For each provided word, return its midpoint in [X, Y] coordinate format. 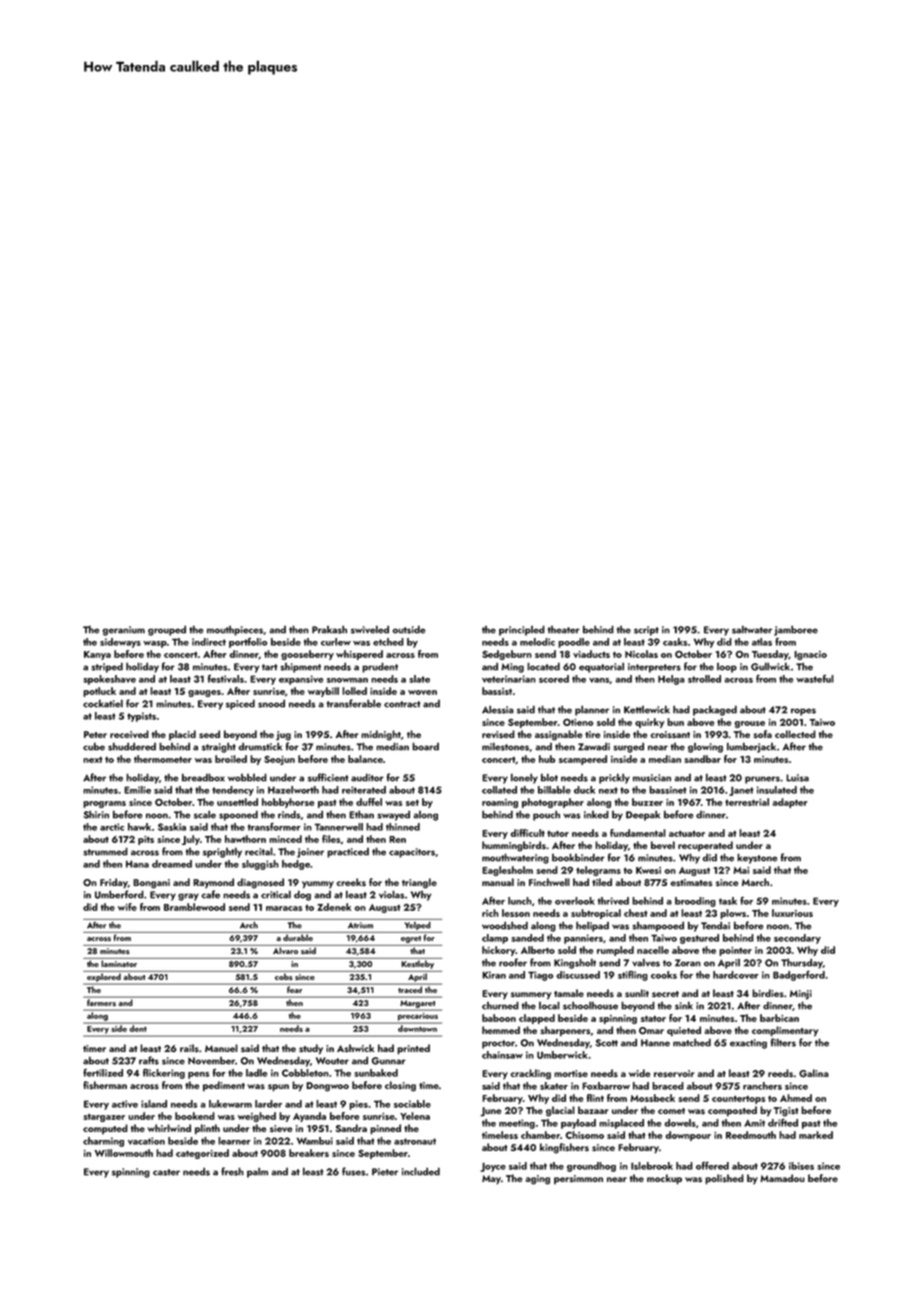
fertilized [103, 1072]
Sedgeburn [507, 655]
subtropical [596, 914]
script [646, 631]
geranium [124, 631]
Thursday [802, 963]
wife [127, 907]
